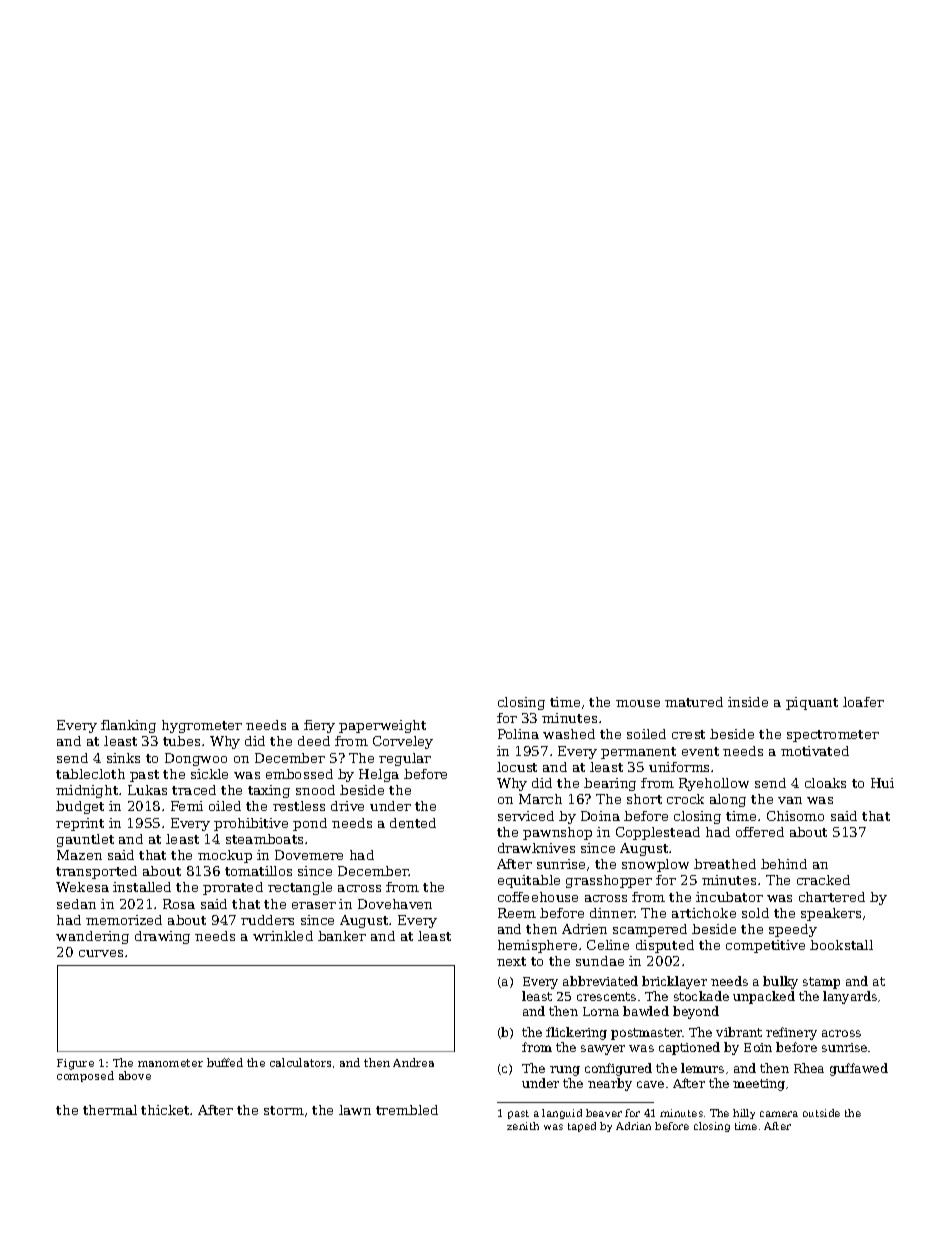 The image size is (952, 1233). I want to click on sinks, so click(123, 758).
